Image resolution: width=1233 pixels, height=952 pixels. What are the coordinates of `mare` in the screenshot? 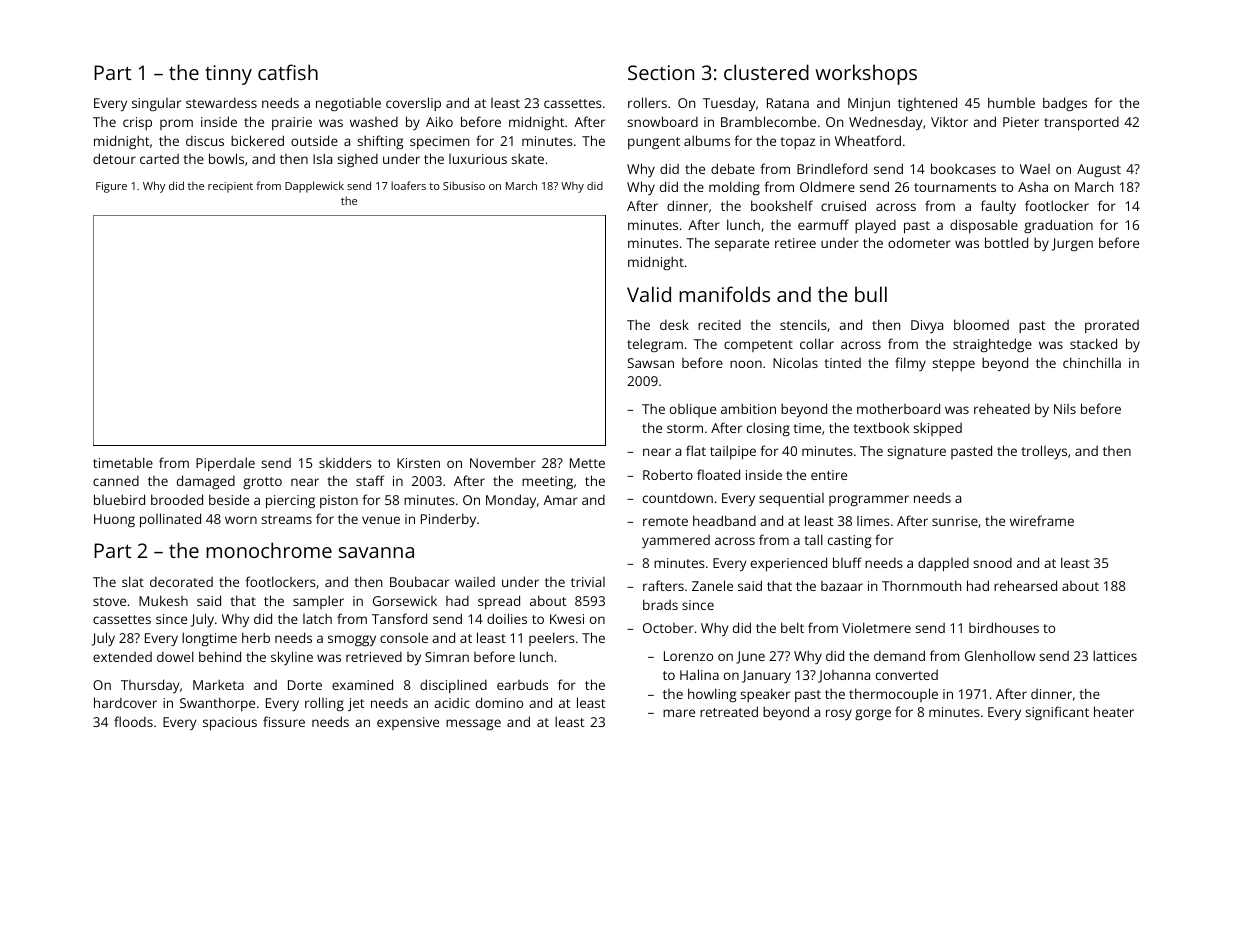 It's located at (679, 713).
